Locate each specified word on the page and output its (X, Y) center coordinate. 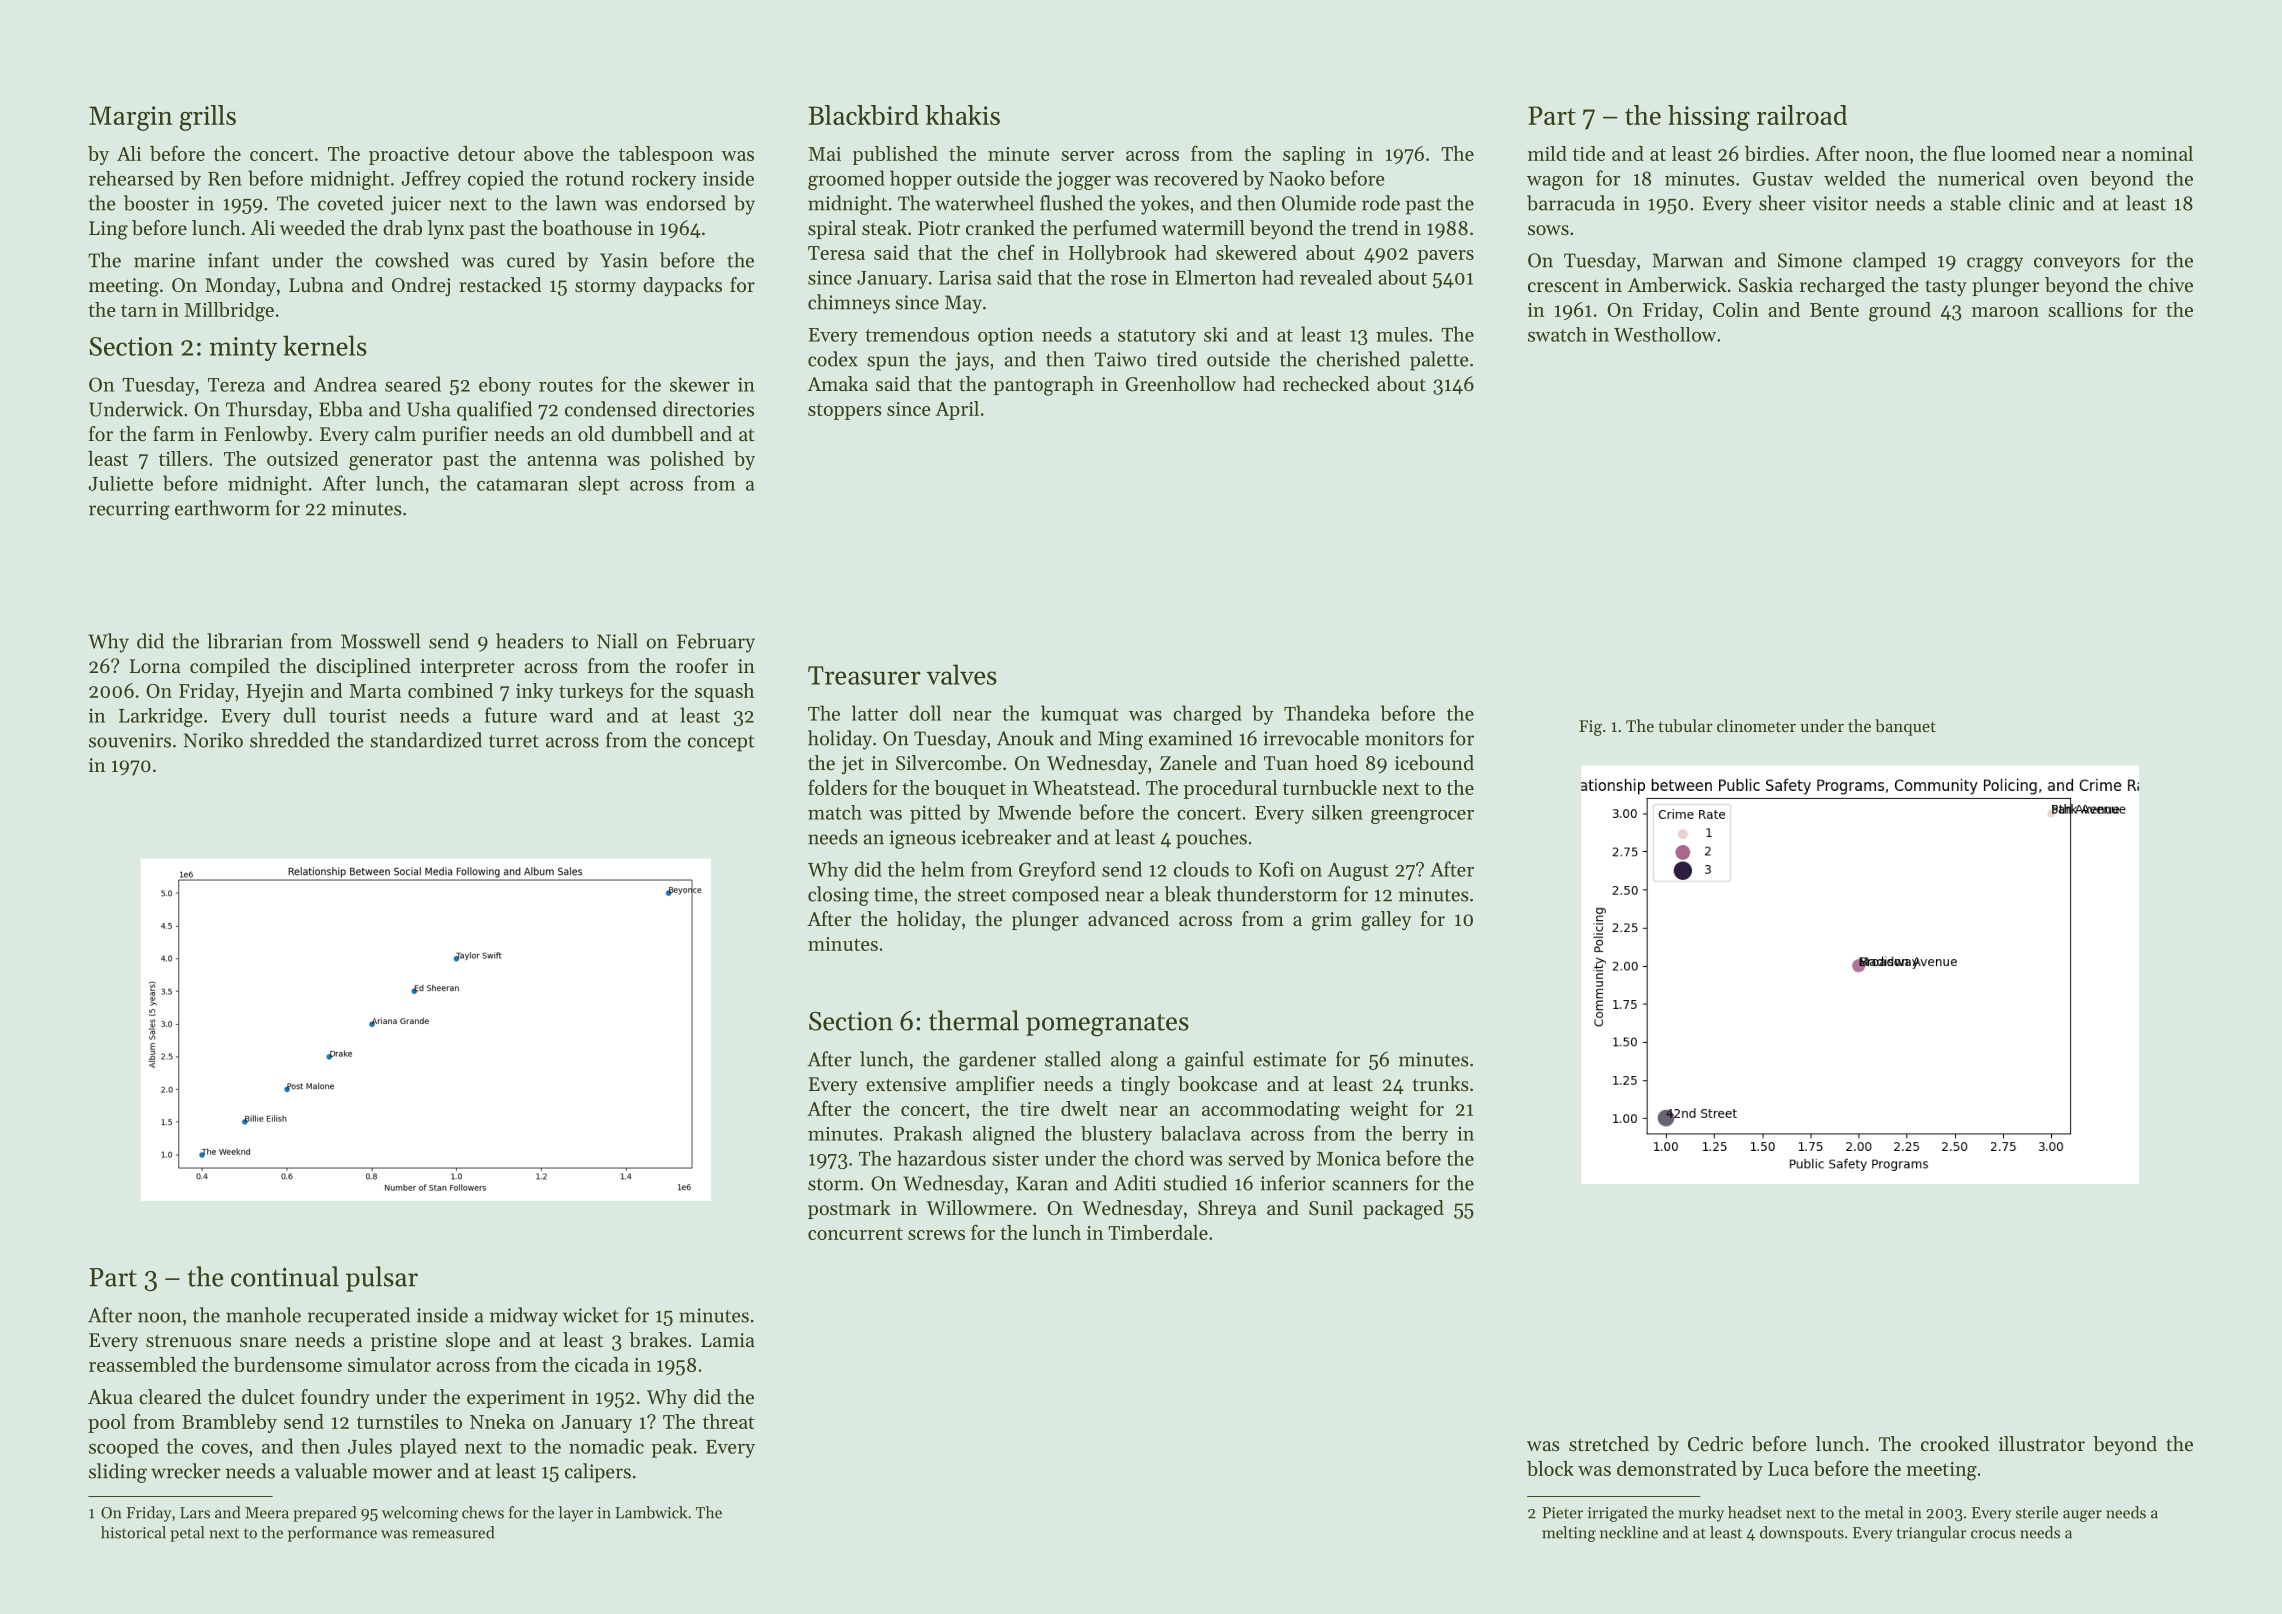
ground (1900, 312)
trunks (1441, 1083)
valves (961, 674)
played (428, 1448)
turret (514, 741)
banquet (1905, 727)
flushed (1071, 203)
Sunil (1331, 1208)
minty (243, 349)
